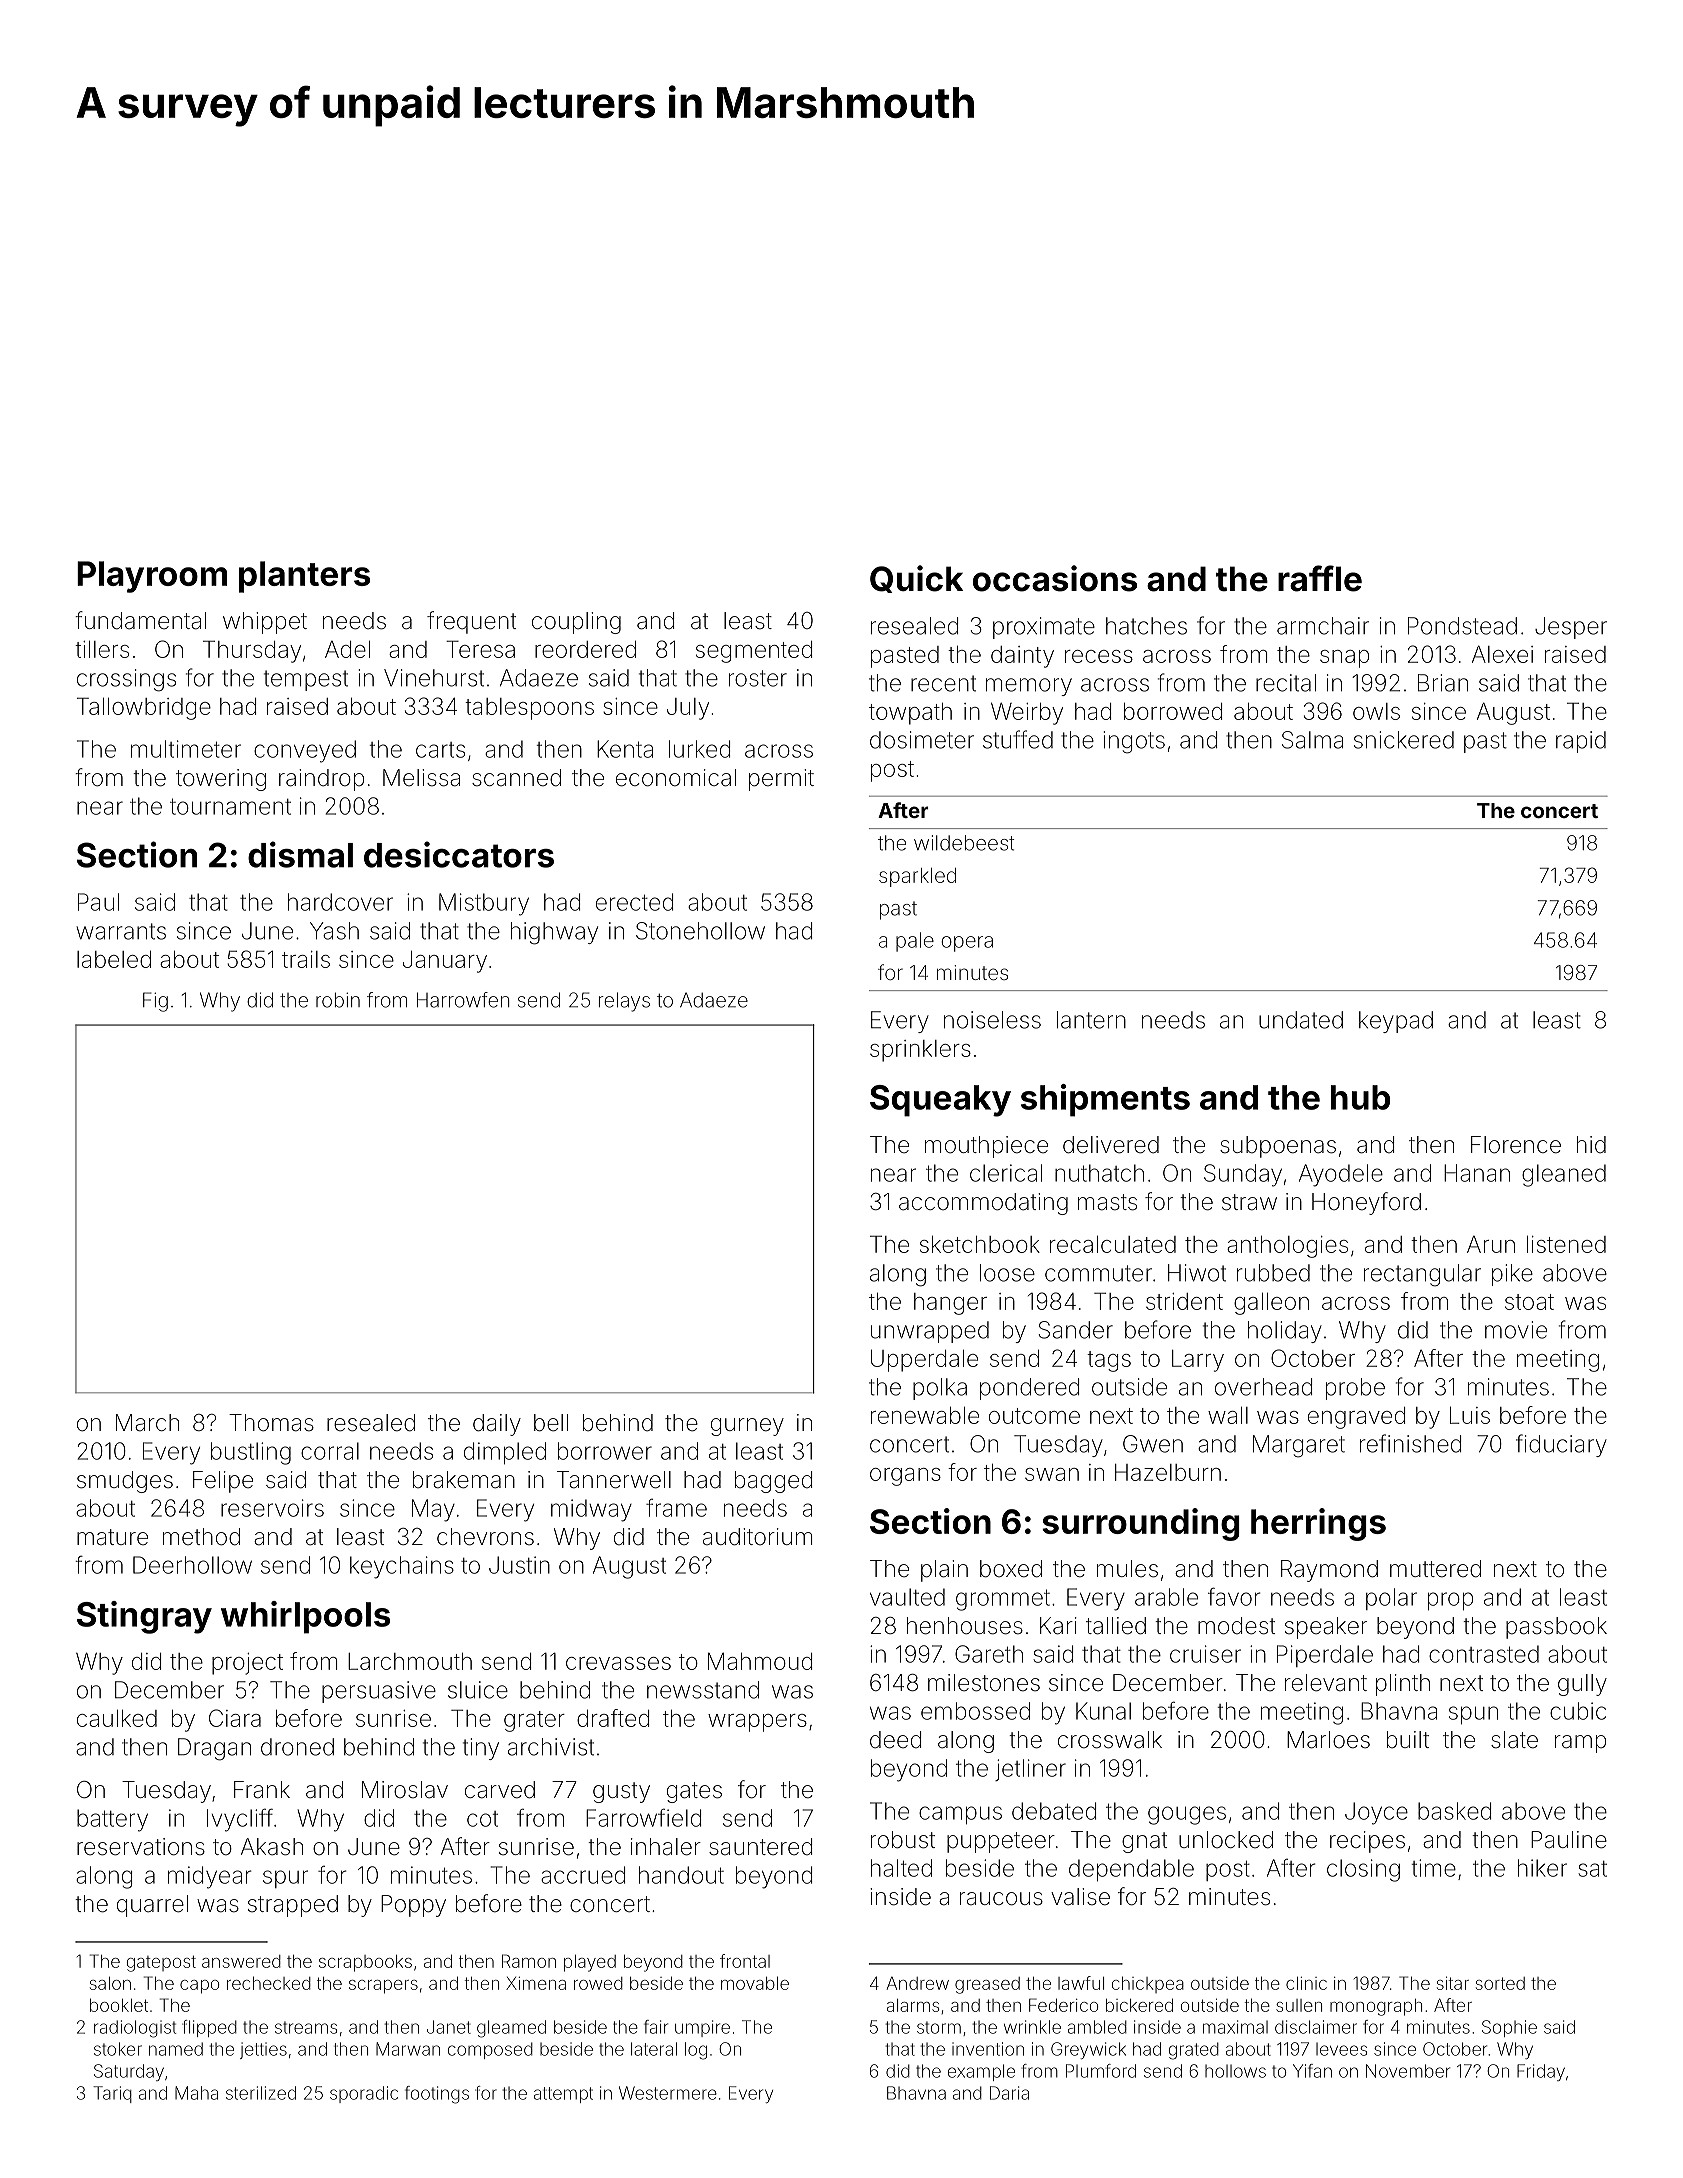  Describe the element at coordinates (230, 806) in the screenshot. I see `tournament` at that location.
